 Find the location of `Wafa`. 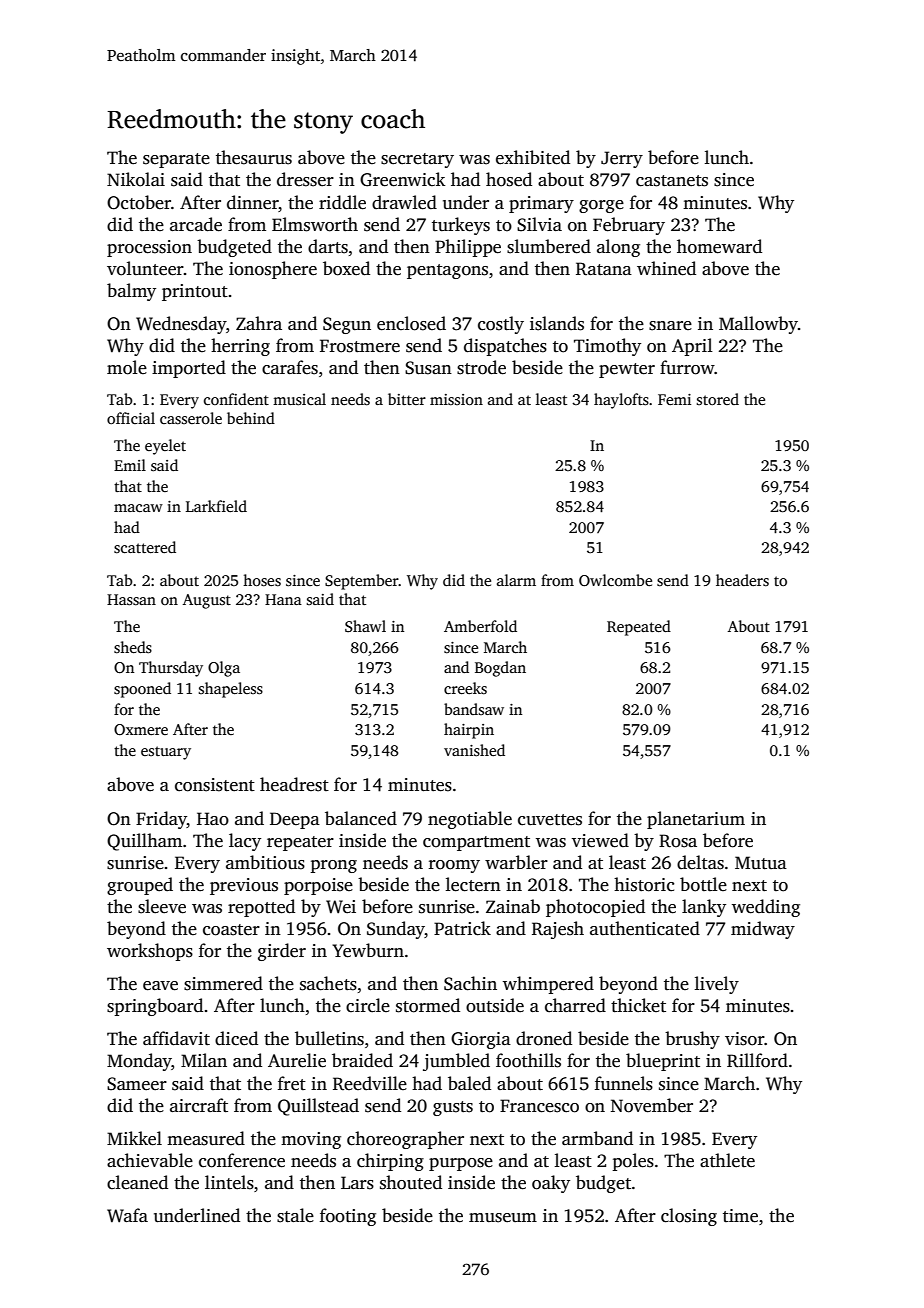

Wafa is located at coordinates (127, 1215).
